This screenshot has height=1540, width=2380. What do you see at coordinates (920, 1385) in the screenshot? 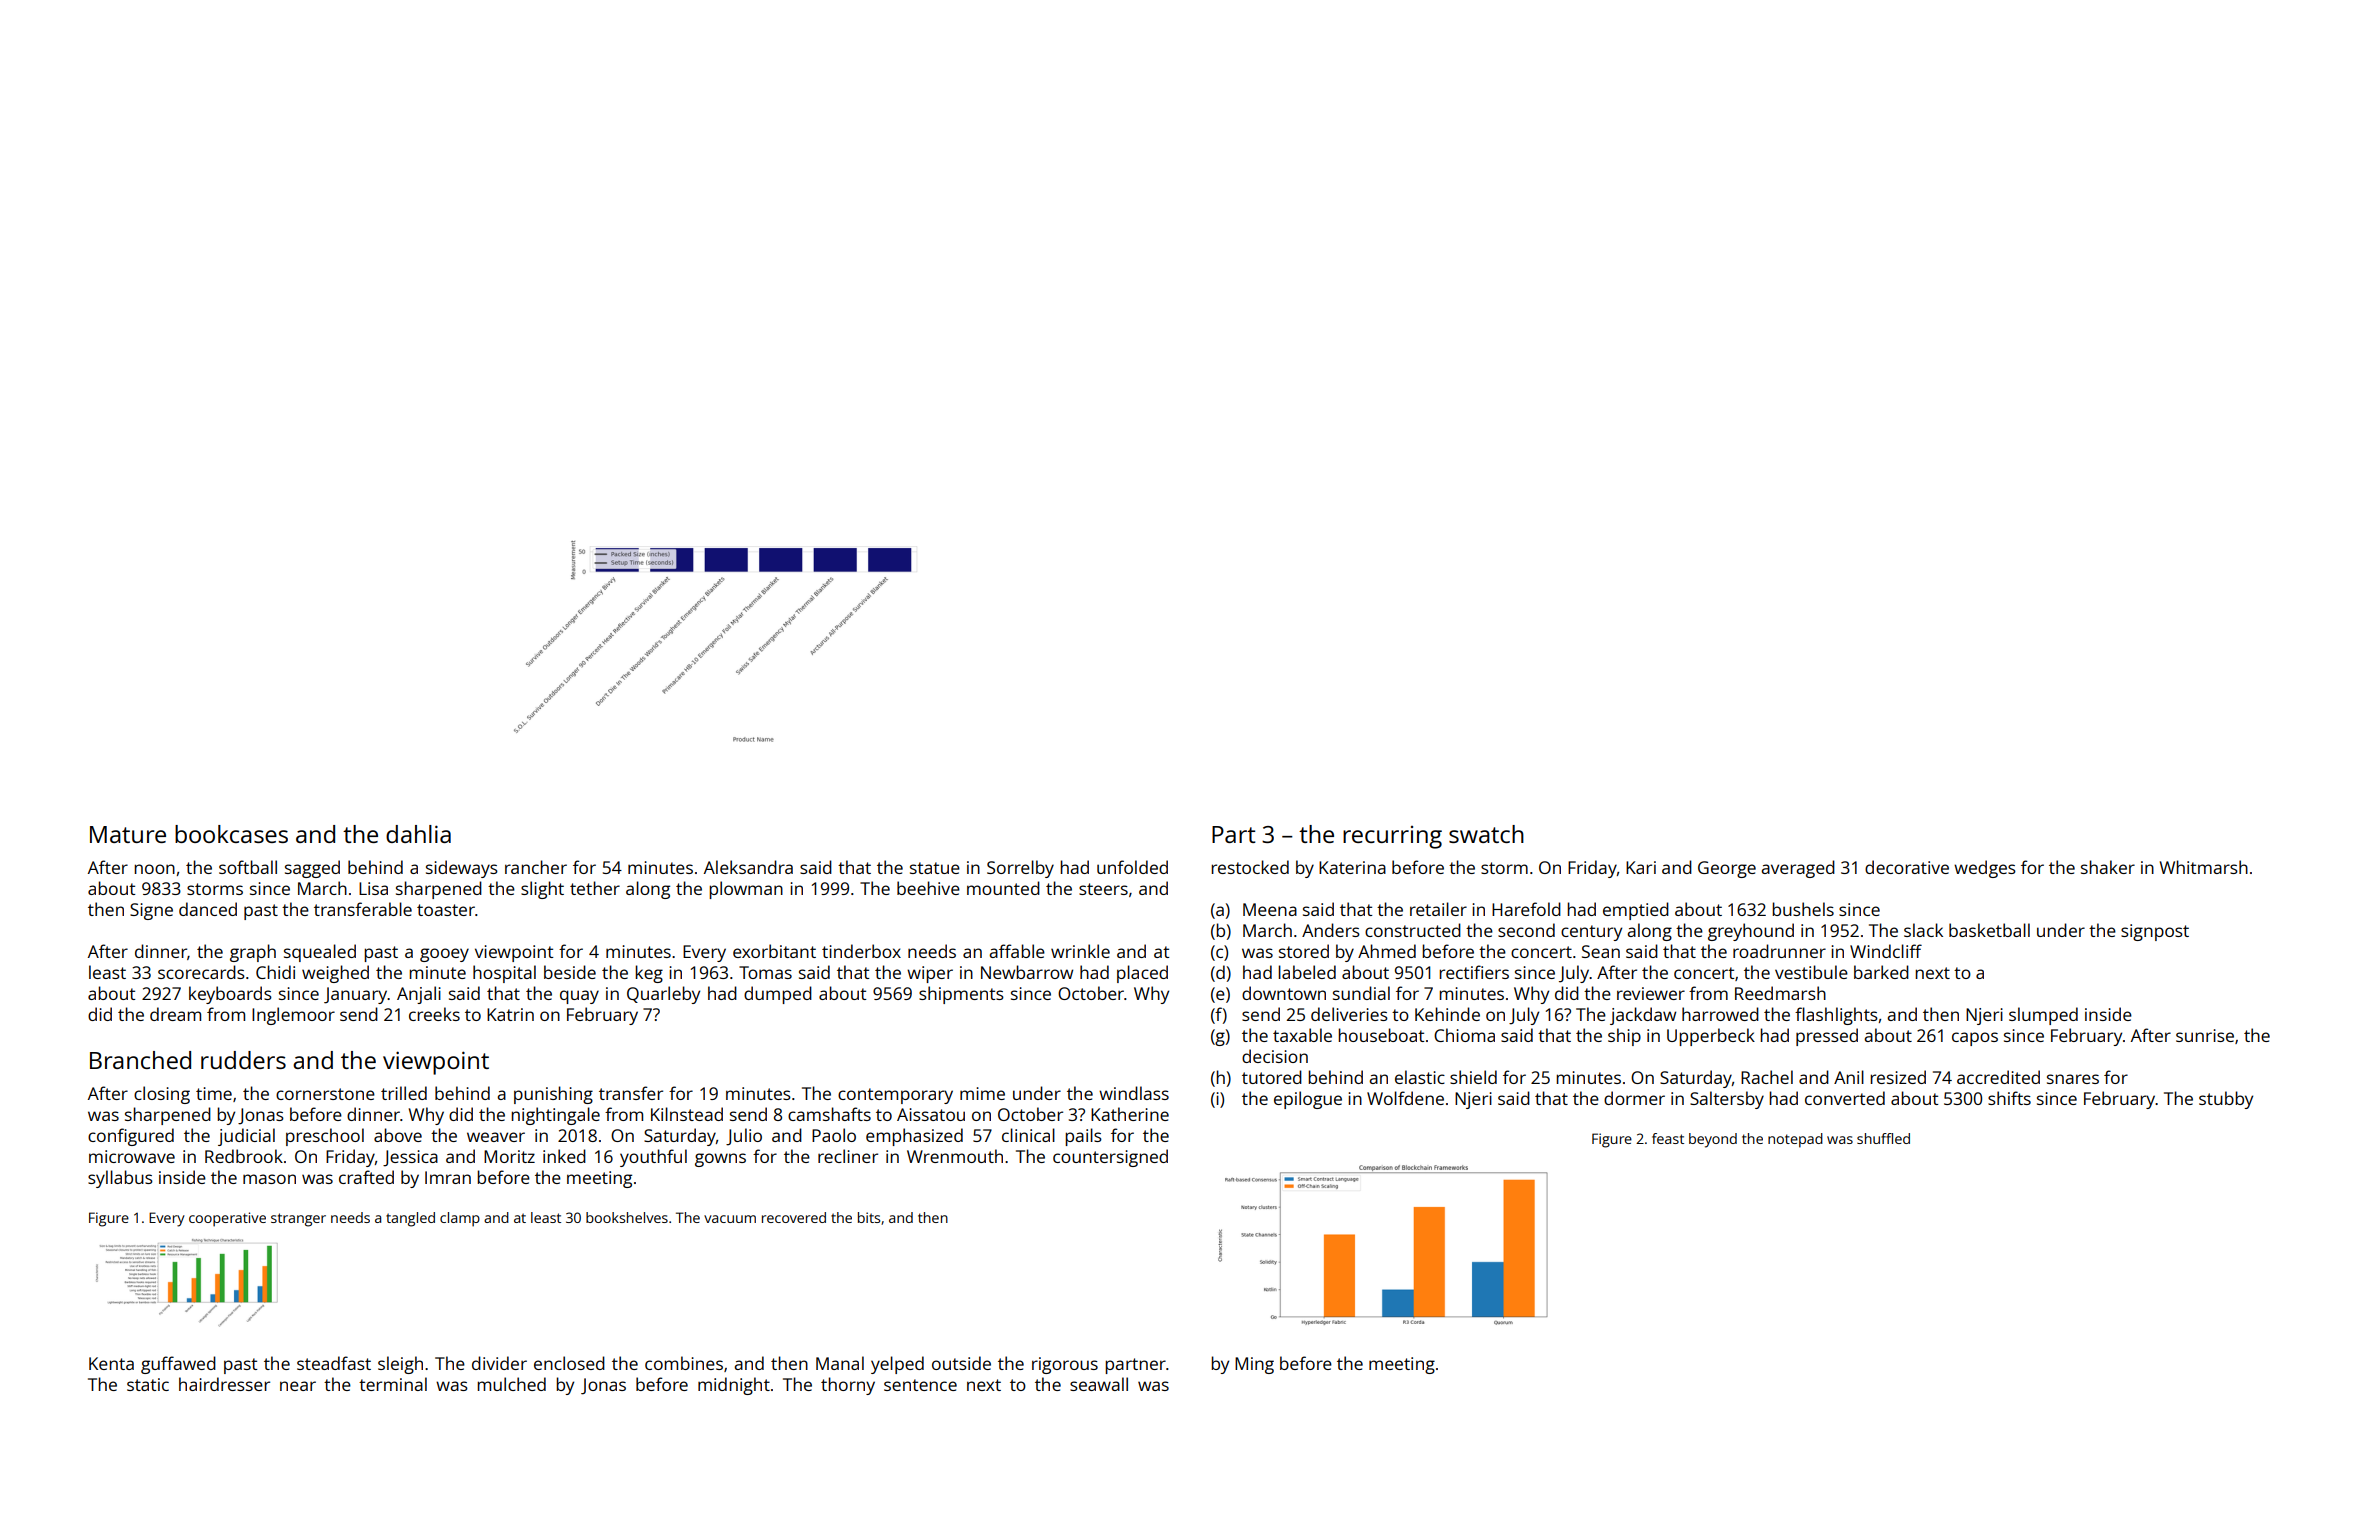
I see `sentence` at bounding box center [920, 1385].
